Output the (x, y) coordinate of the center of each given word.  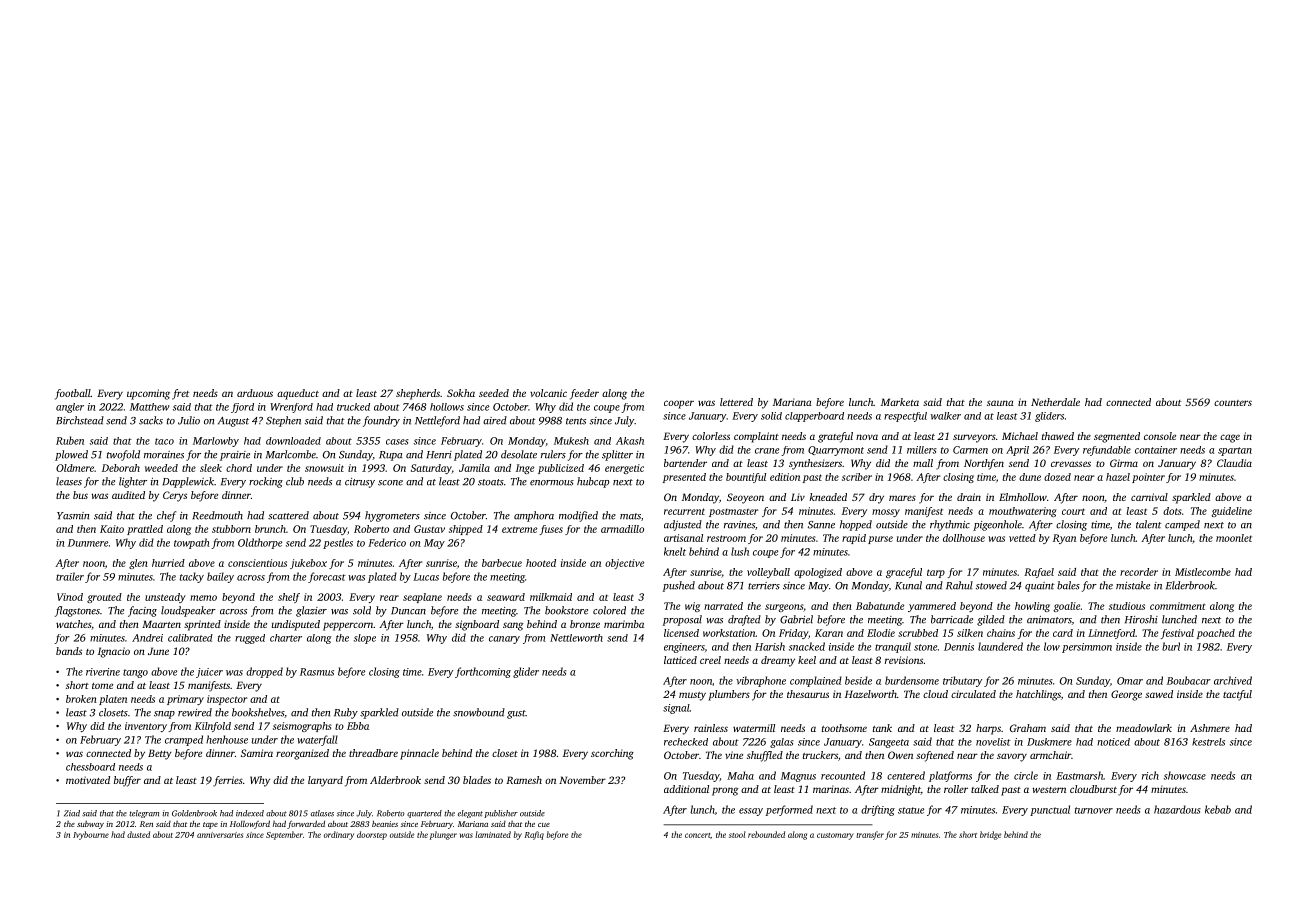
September (284, 835)
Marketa (900, 402)
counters (1233, 403)
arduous (255, 393)
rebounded (766, 834)
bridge (990, 835)
